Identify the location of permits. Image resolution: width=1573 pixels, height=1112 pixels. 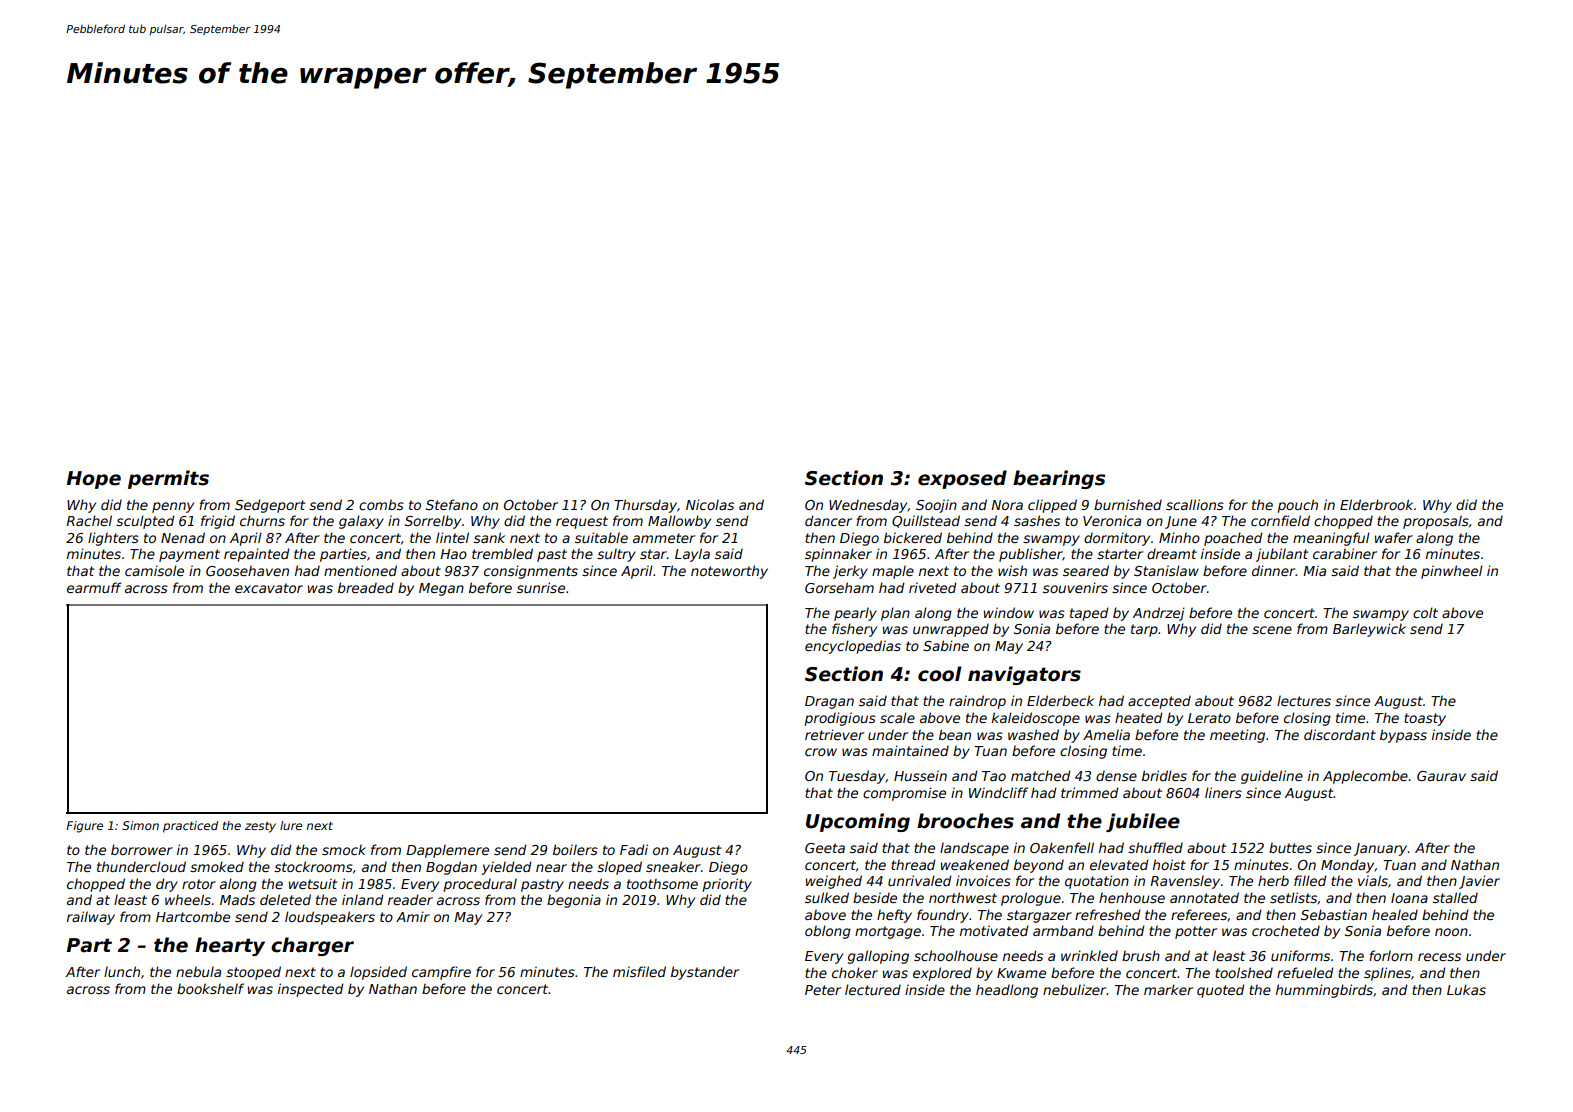
(168, 479).
